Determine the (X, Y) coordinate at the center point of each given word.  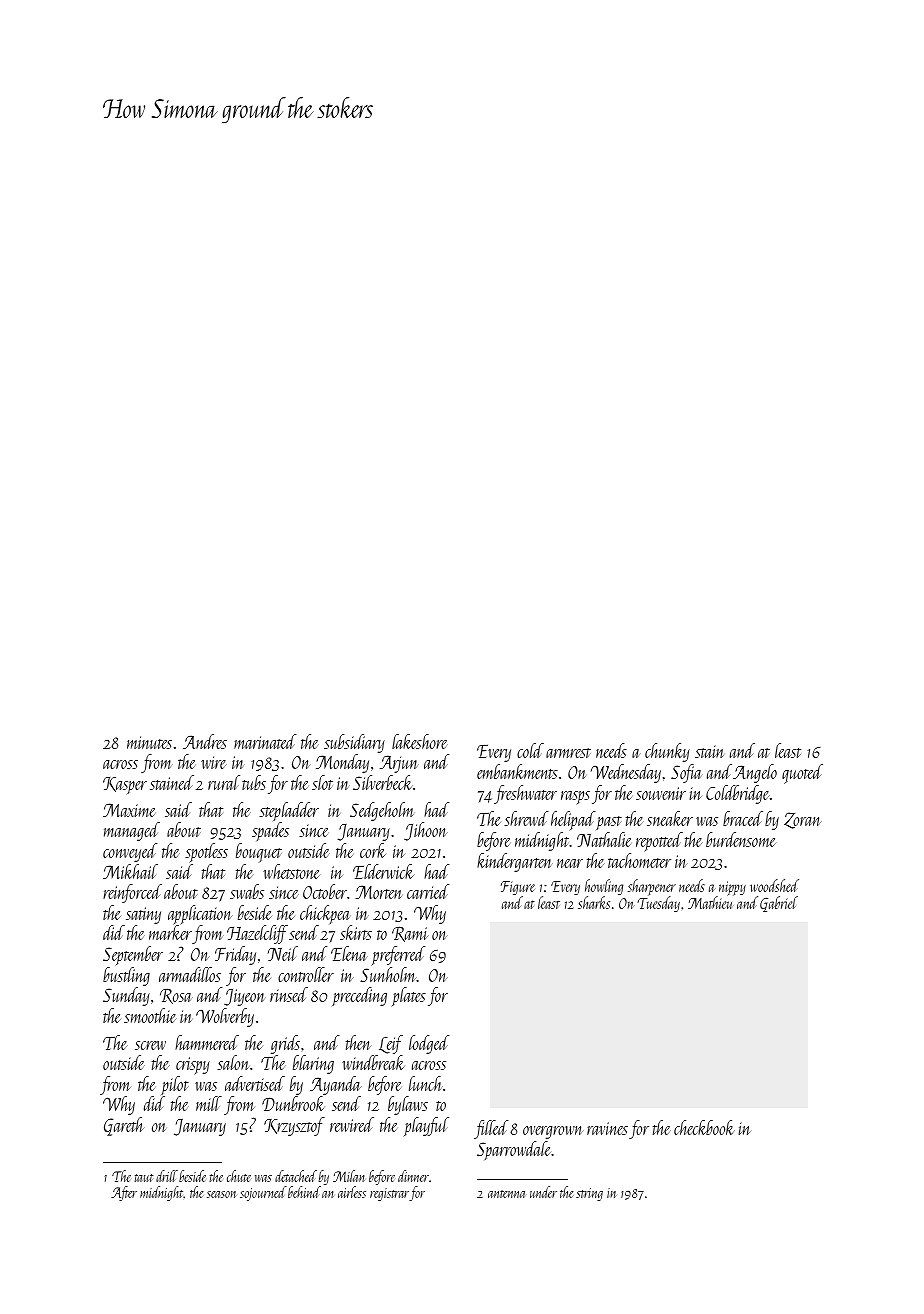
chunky (667, 752)
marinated (265, 741)
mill (209, 1103)
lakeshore (420, 741)
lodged (429, 1044)
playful (426, 1126)
